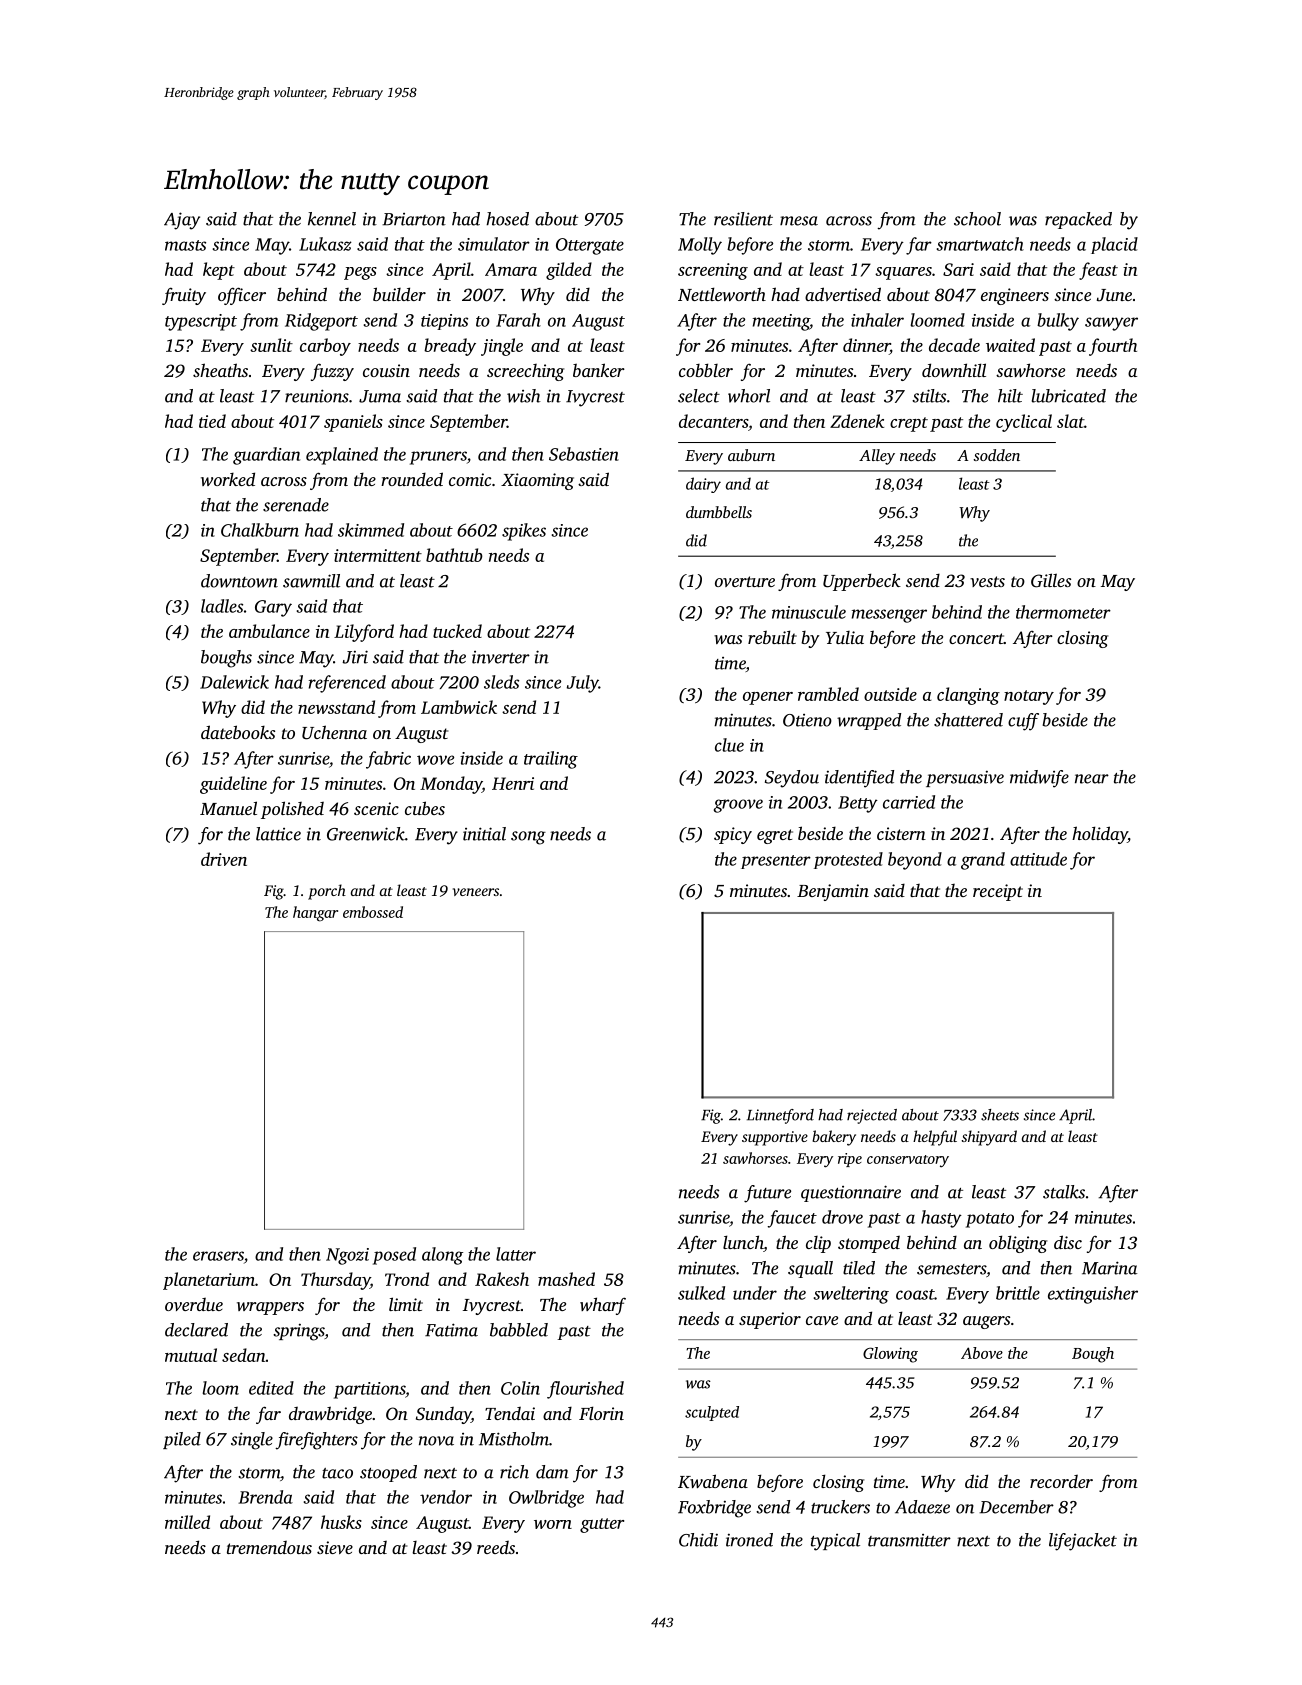 The image size is (1302, 1685). I want to click on wove, so click(435, 760).
